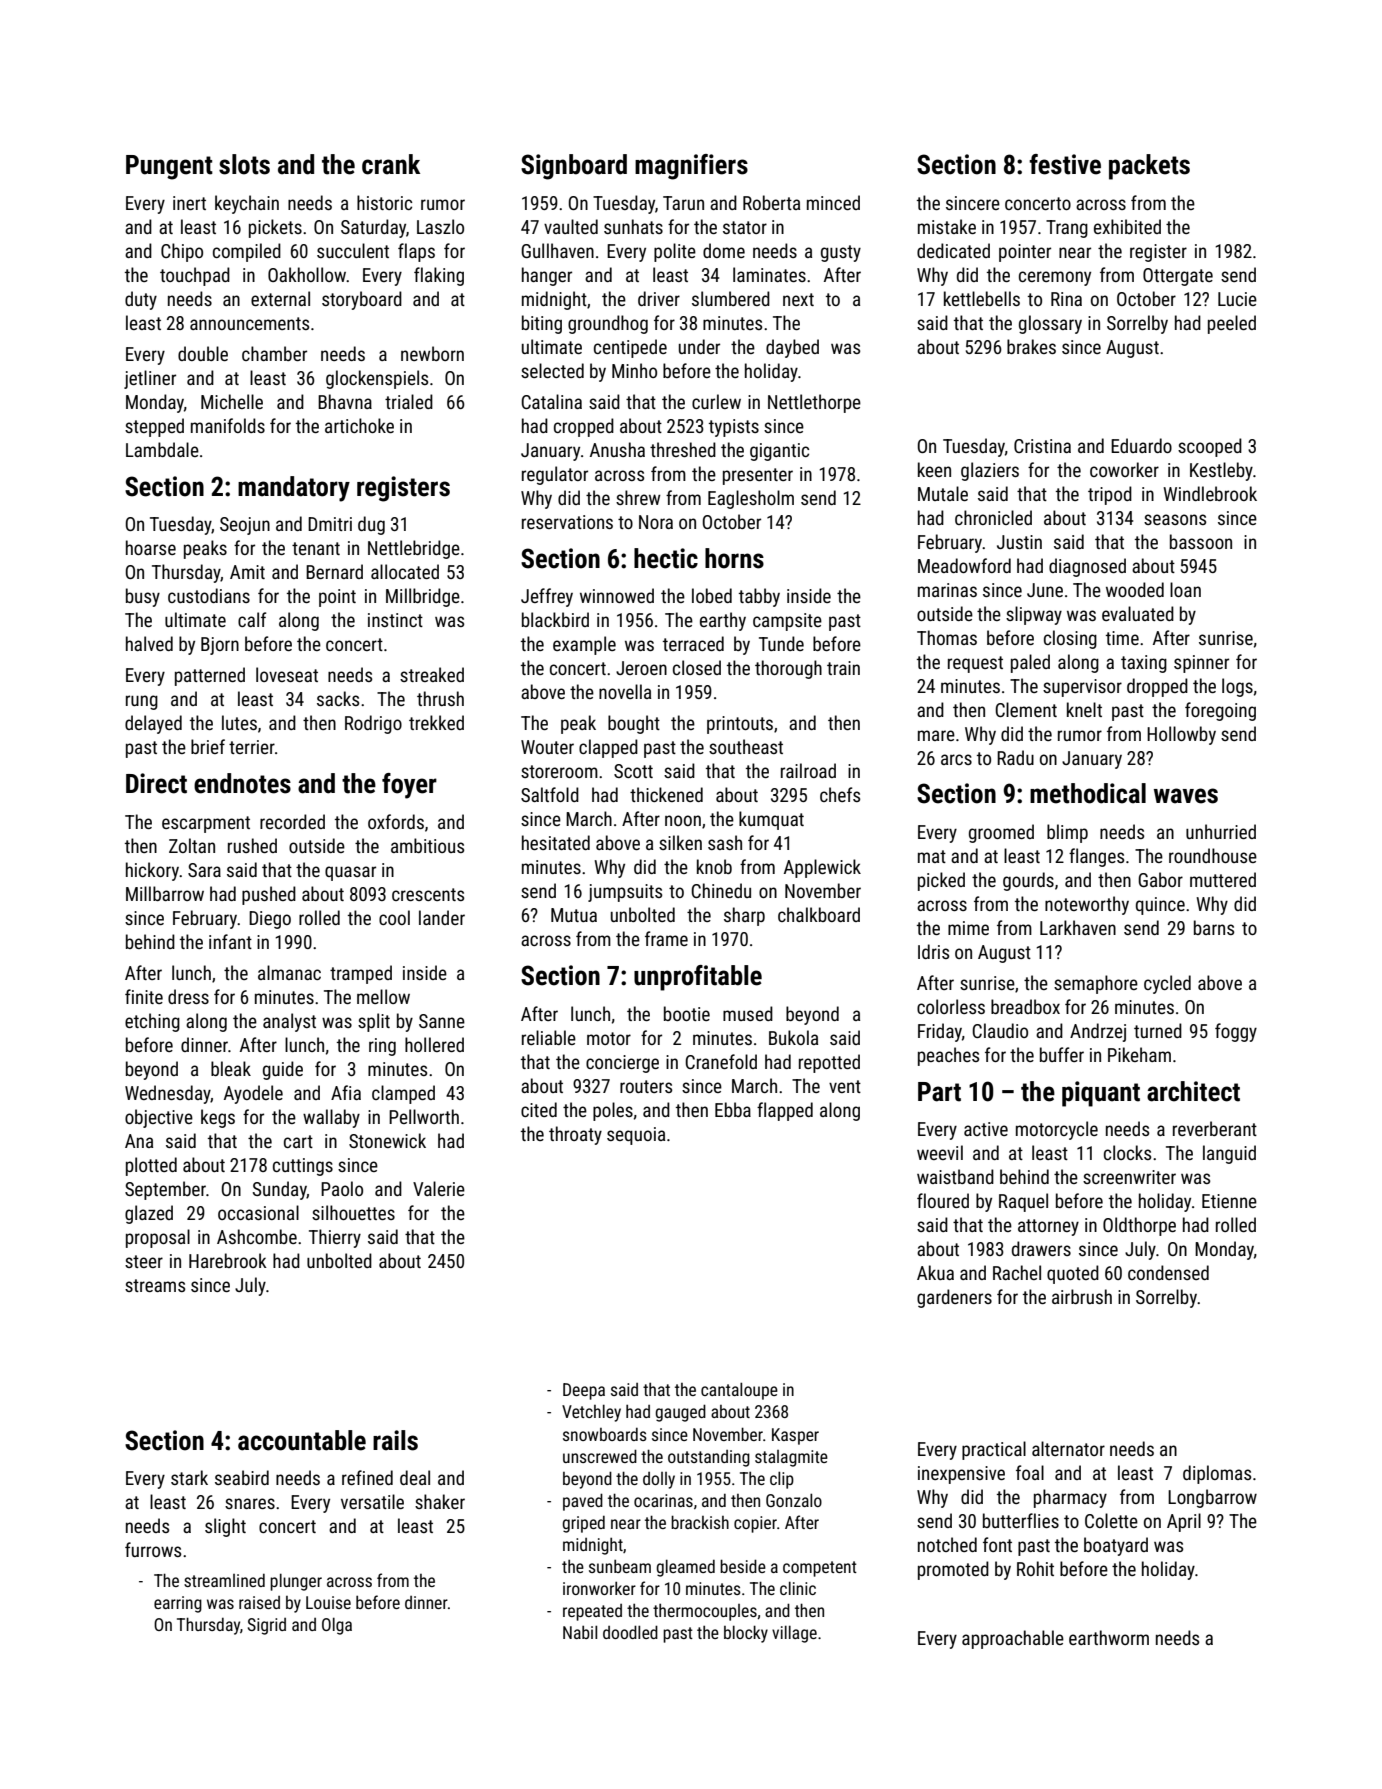  I want to click on Wednesday, so click(168, 1094).
